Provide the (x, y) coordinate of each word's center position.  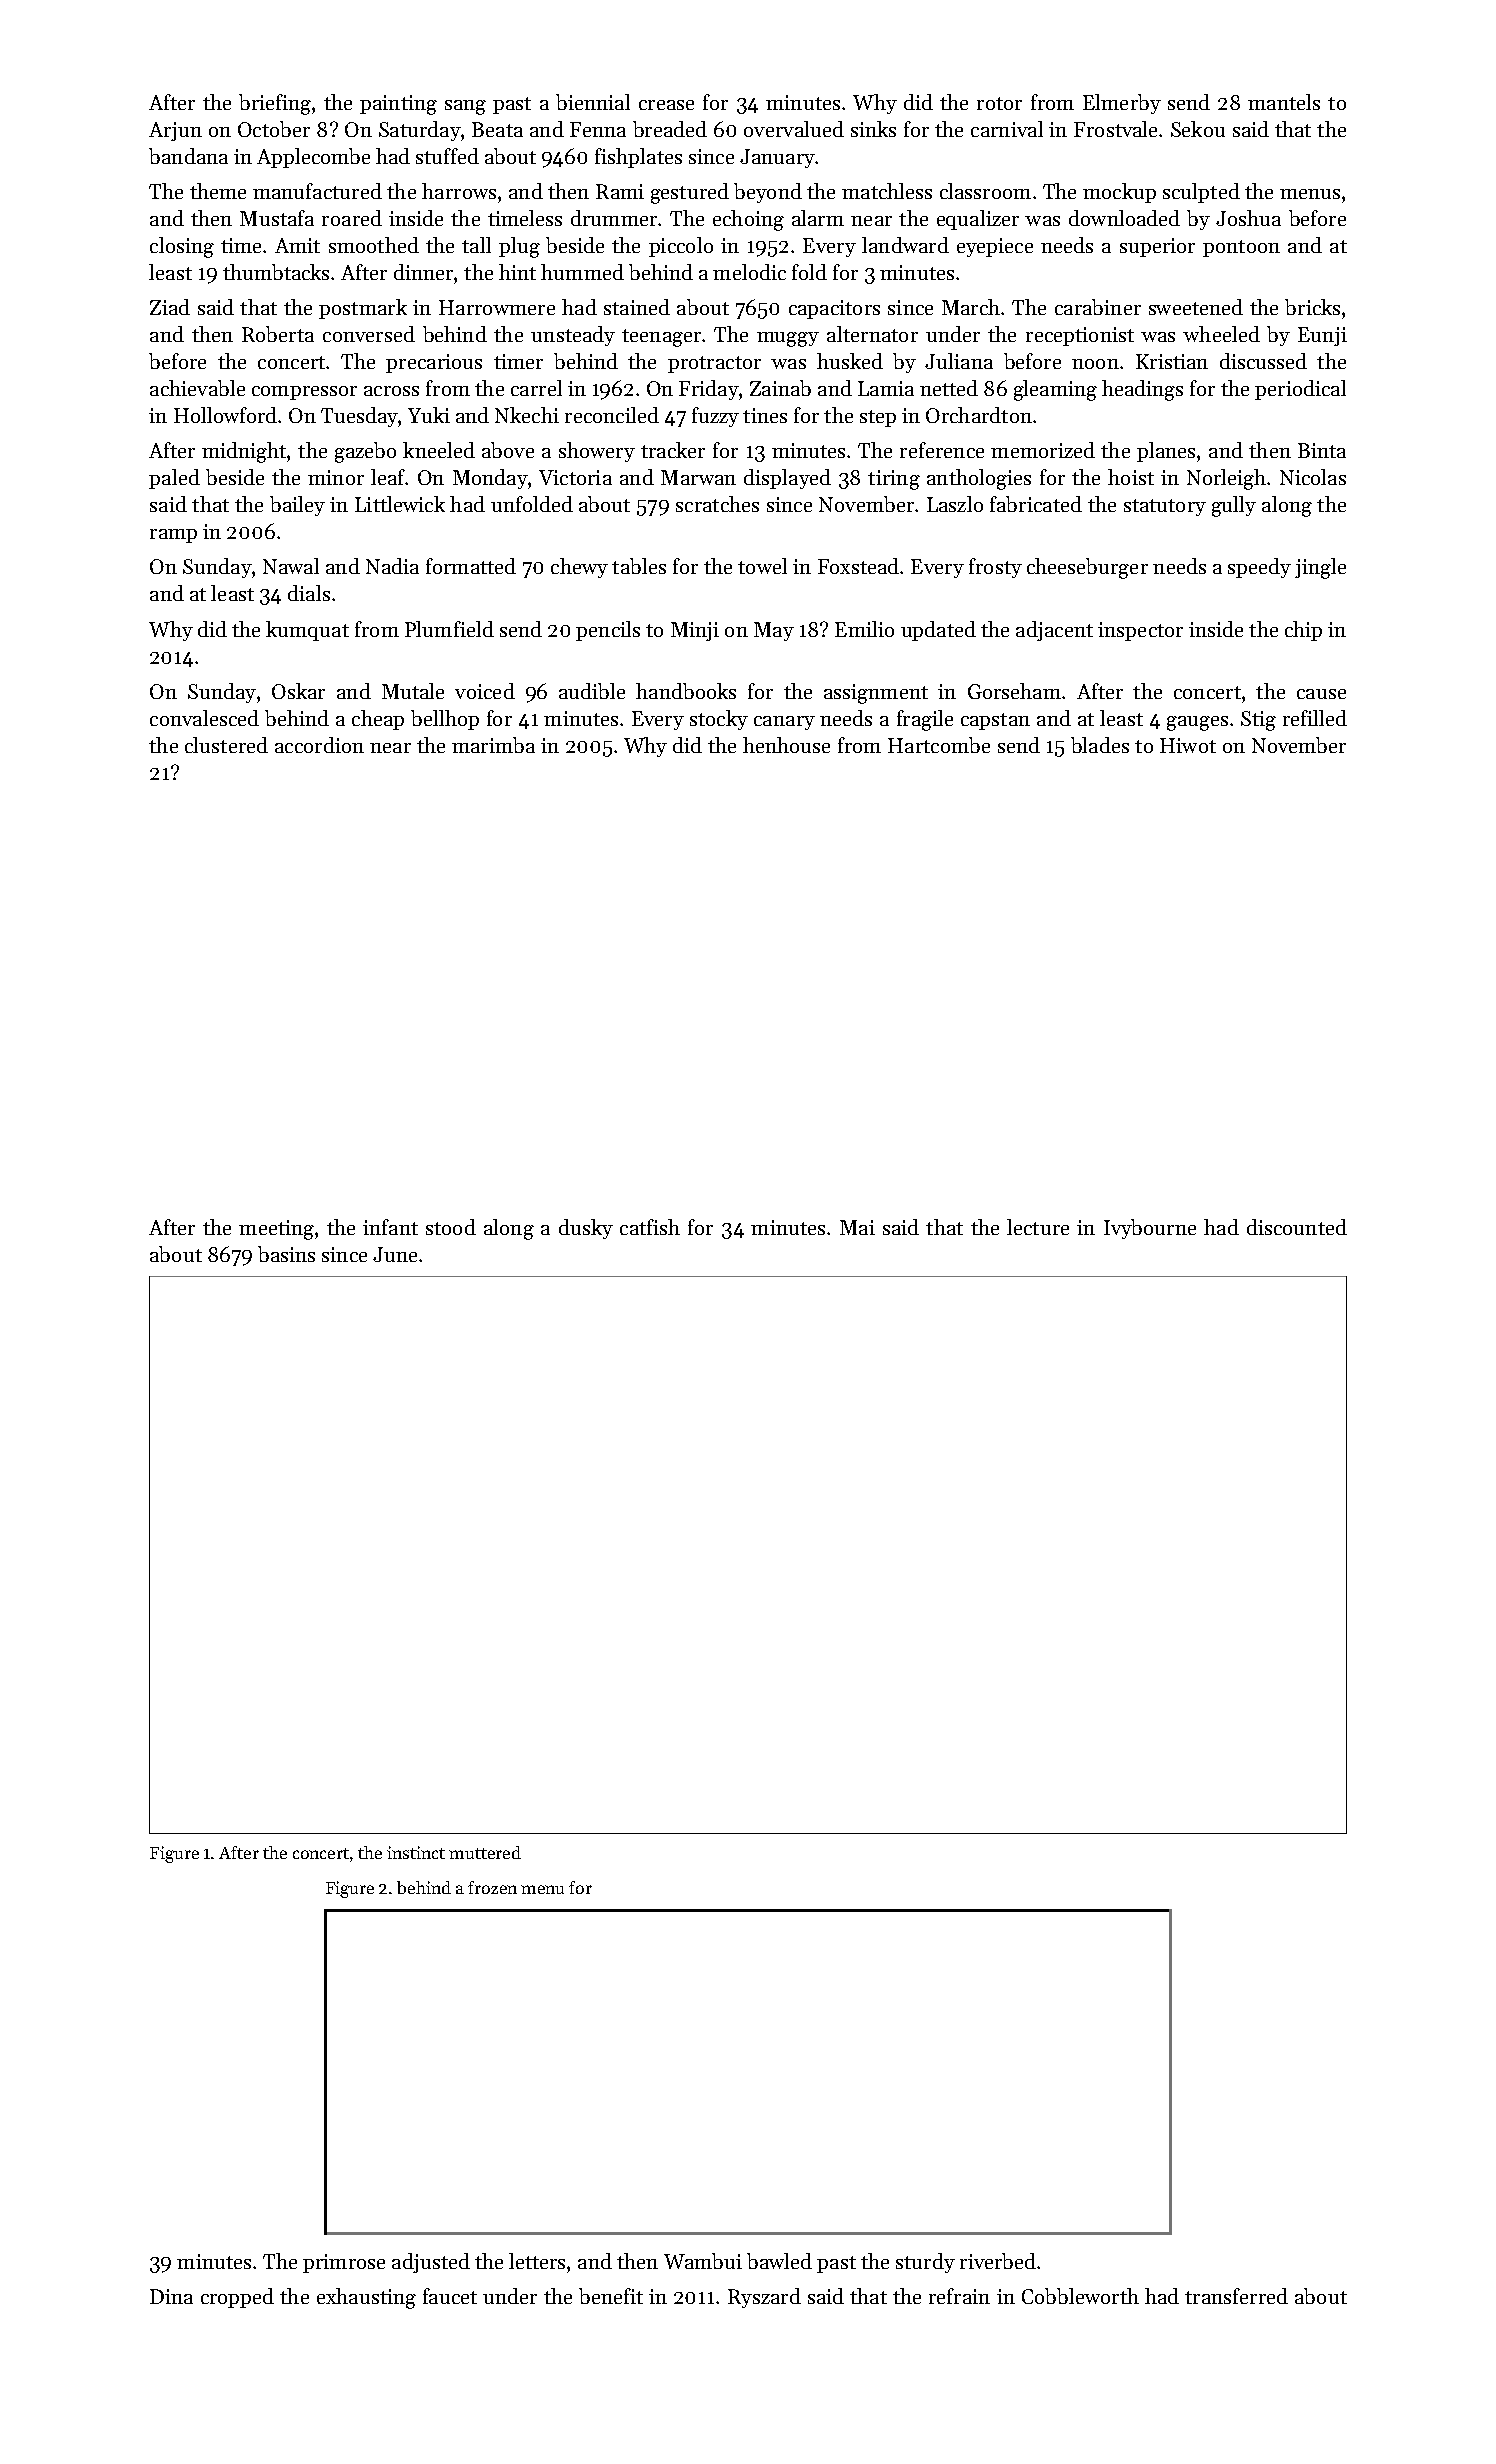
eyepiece (995, 247)
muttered (485, 1852)
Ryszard (764, 2298)
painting (398, 105)
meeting (276, 1230)
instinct (416, 1852)
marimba (493, 745)
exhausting (366, 2298)
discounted (1297, 1227)
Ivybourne (1150, 1229)
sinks (873, 129)
